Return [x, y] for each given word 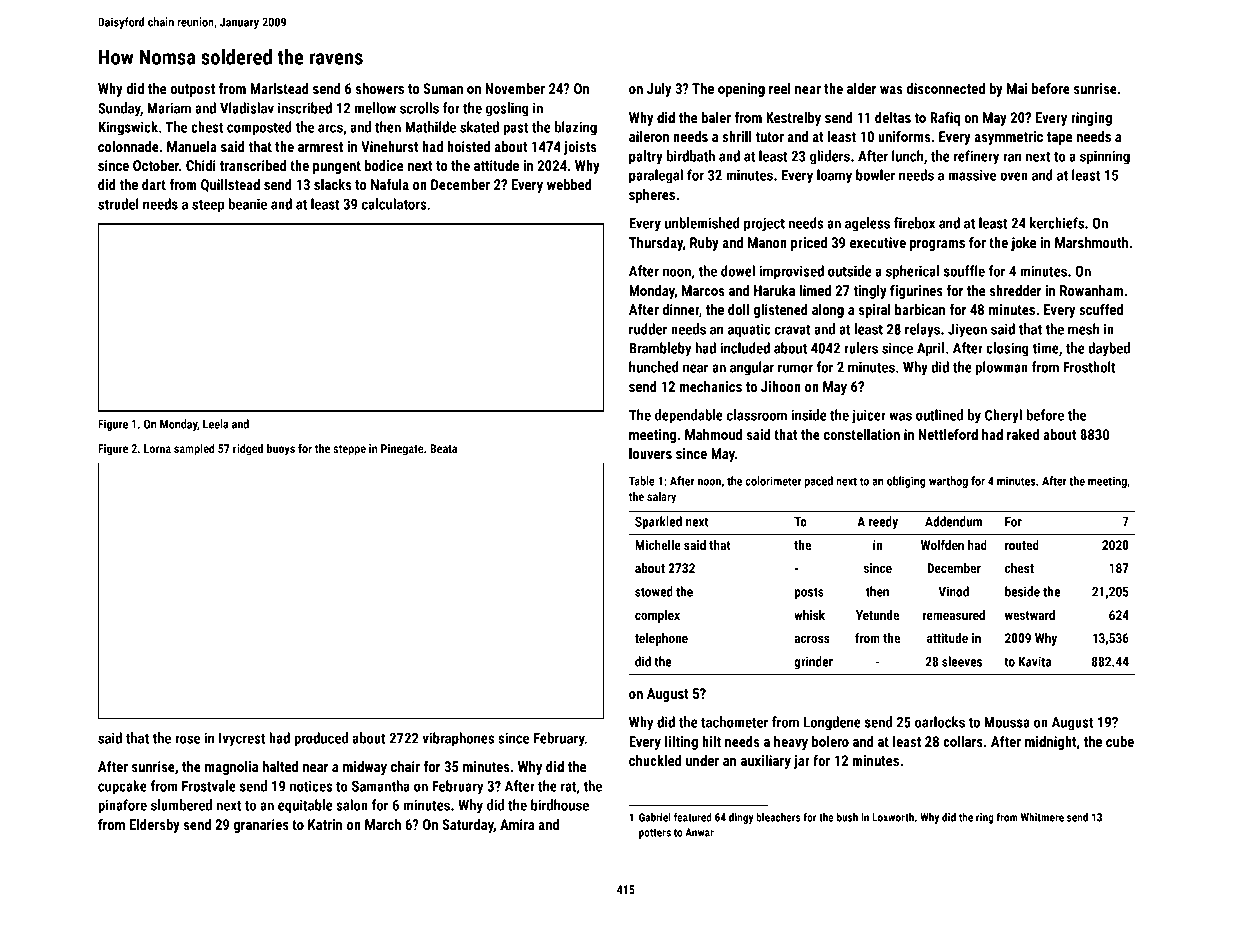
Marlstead [279, 88]
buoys [281, 450]
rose [187, 739]
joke [1023, 244]
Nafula [390, 184]
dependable [689, 416]
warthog [948, 482]
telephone [661, 639]
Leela [215, 424]
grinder [813, 662]
